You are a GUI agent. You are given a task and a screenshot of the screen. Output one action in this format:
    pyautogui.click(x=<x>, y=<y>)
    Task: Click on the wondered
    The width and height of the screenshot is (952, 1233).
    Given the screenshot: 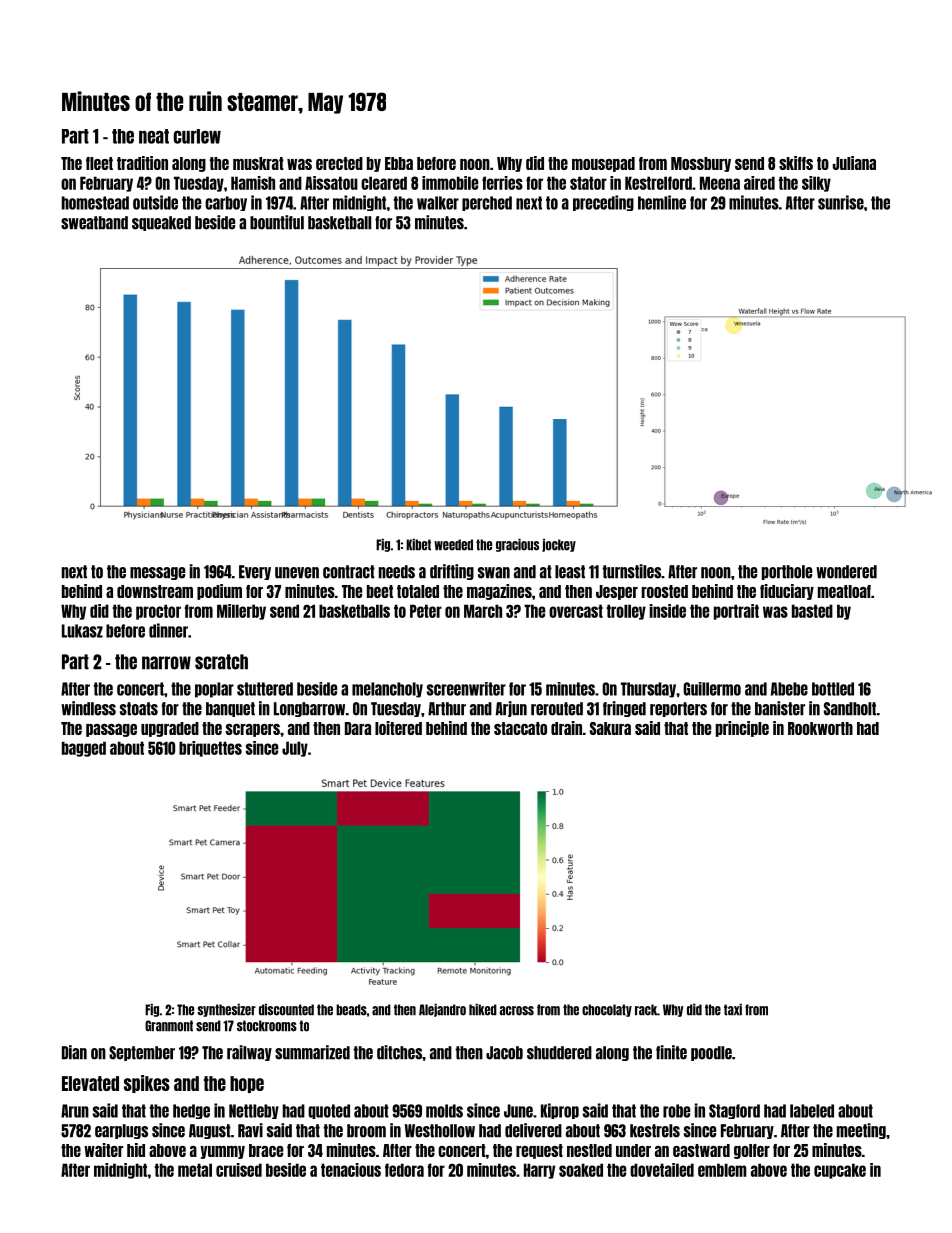 What is the action you would take?
    pyautogui.click(x=846, y=572)
